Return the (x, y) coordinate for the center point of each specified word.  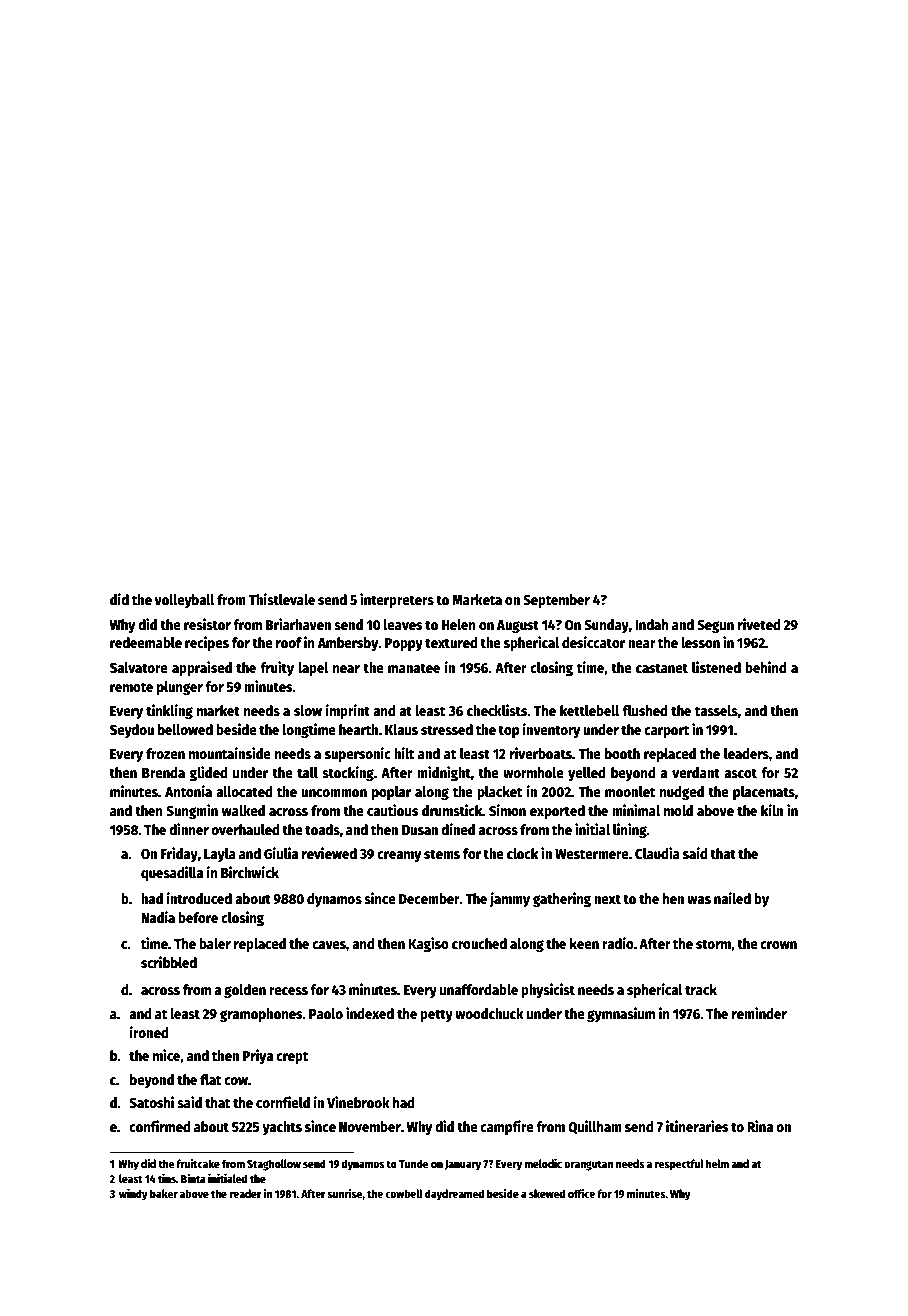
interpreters (397, 600)
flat (210, 1079)
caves (329, 945)
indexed (370, 1013)
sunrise (345, 1194)
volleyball (184, 601)
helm (717, 1163)
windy (133, 1195)
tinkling (169, 711)
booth (622, 753)
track (701, 989)
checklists (497, 710)
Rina (760, 1126)
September (556, 601)
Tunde (414, 1163)
